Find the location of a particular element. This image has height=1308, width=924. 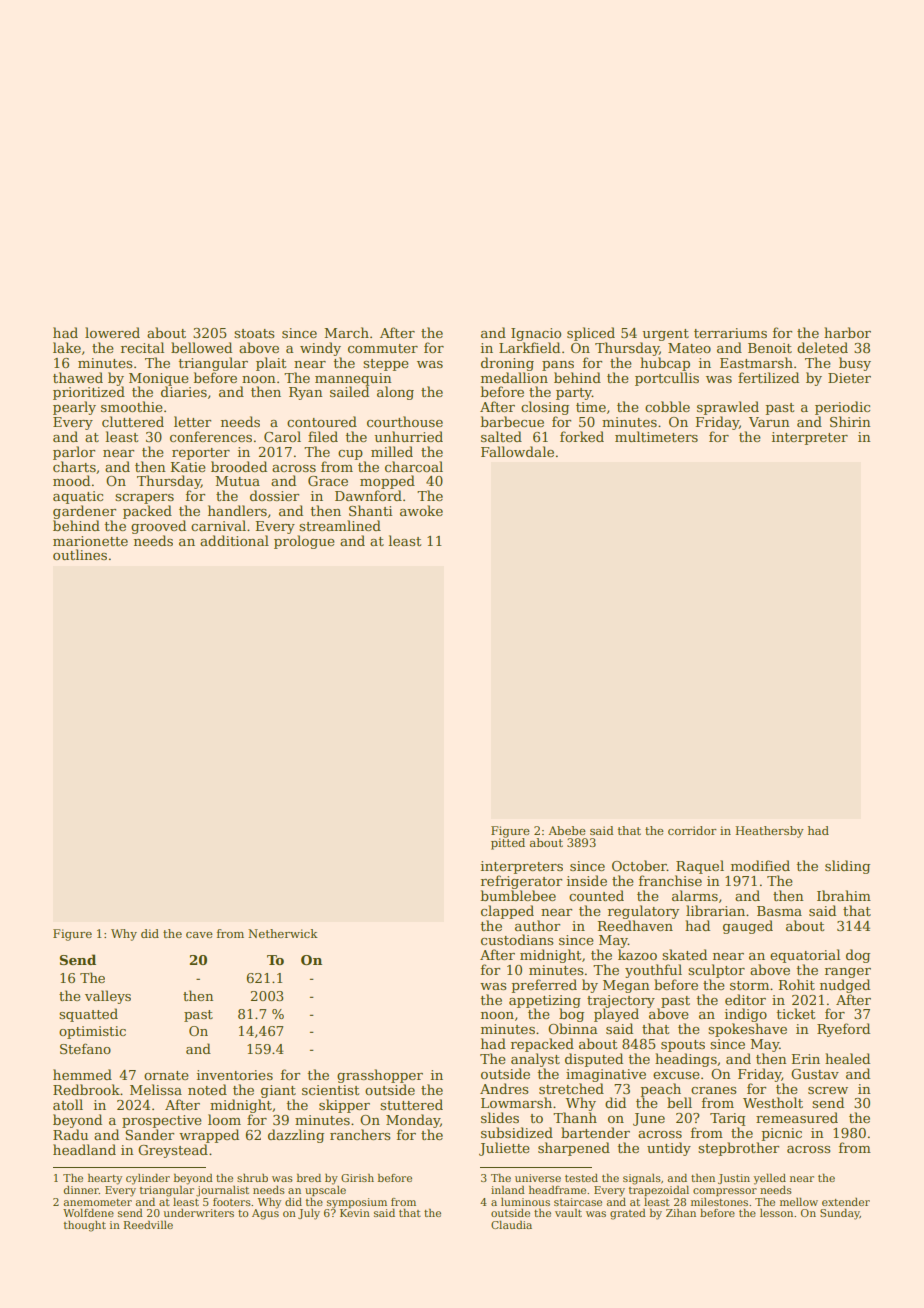

lake is located at coordinates (67, 347).
